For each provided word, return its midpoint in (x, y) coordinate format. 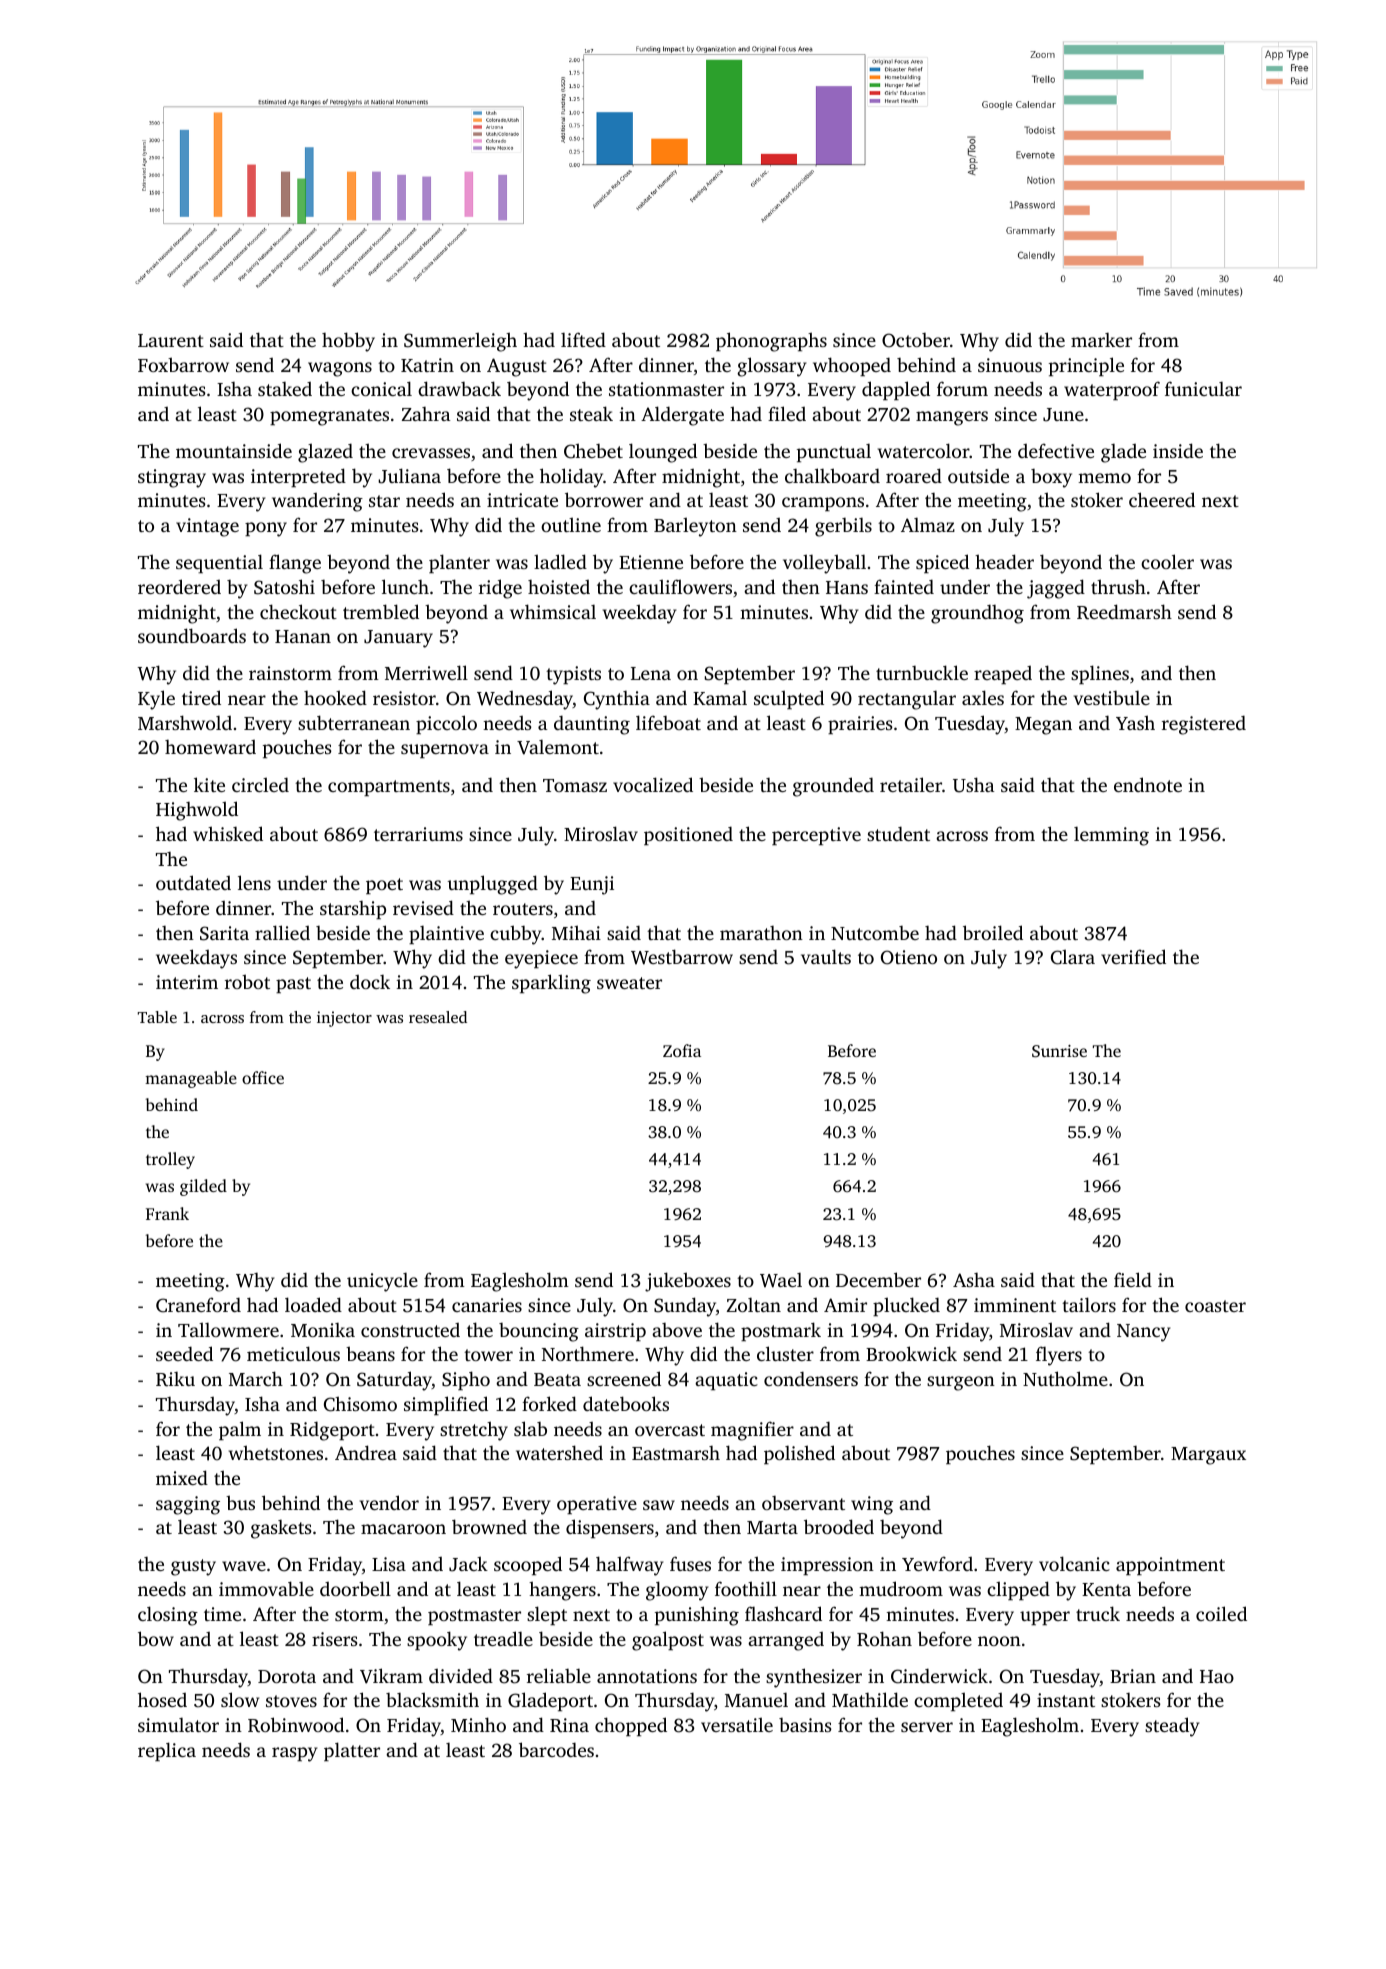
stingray (172, 478)
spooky (437, 1641)
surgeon (961, 1383)
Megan (1043, 726)
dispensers (610, 1528)
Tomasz (575, 785)
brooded (839, 1526)
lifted (583, 339)
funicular (1203, 388)
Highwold (197, 811)
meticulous (293, 1353)
